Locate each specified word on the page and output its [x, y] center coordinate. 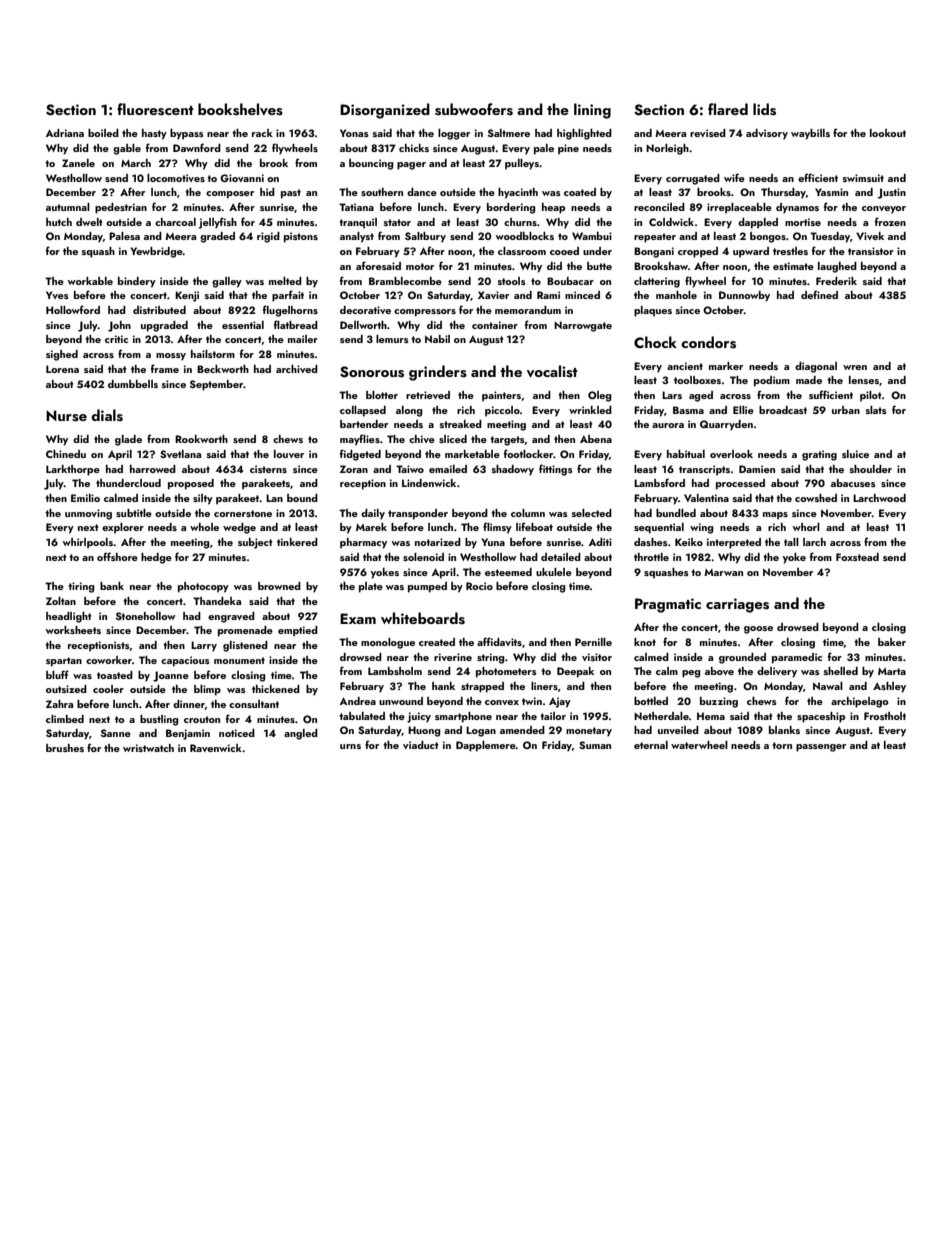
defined [819, 294]
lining [592, 111]
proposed [191, 484]
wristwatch [148, 748]
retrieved [428, 395]
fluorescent [155, 109]
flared [728, 109]
